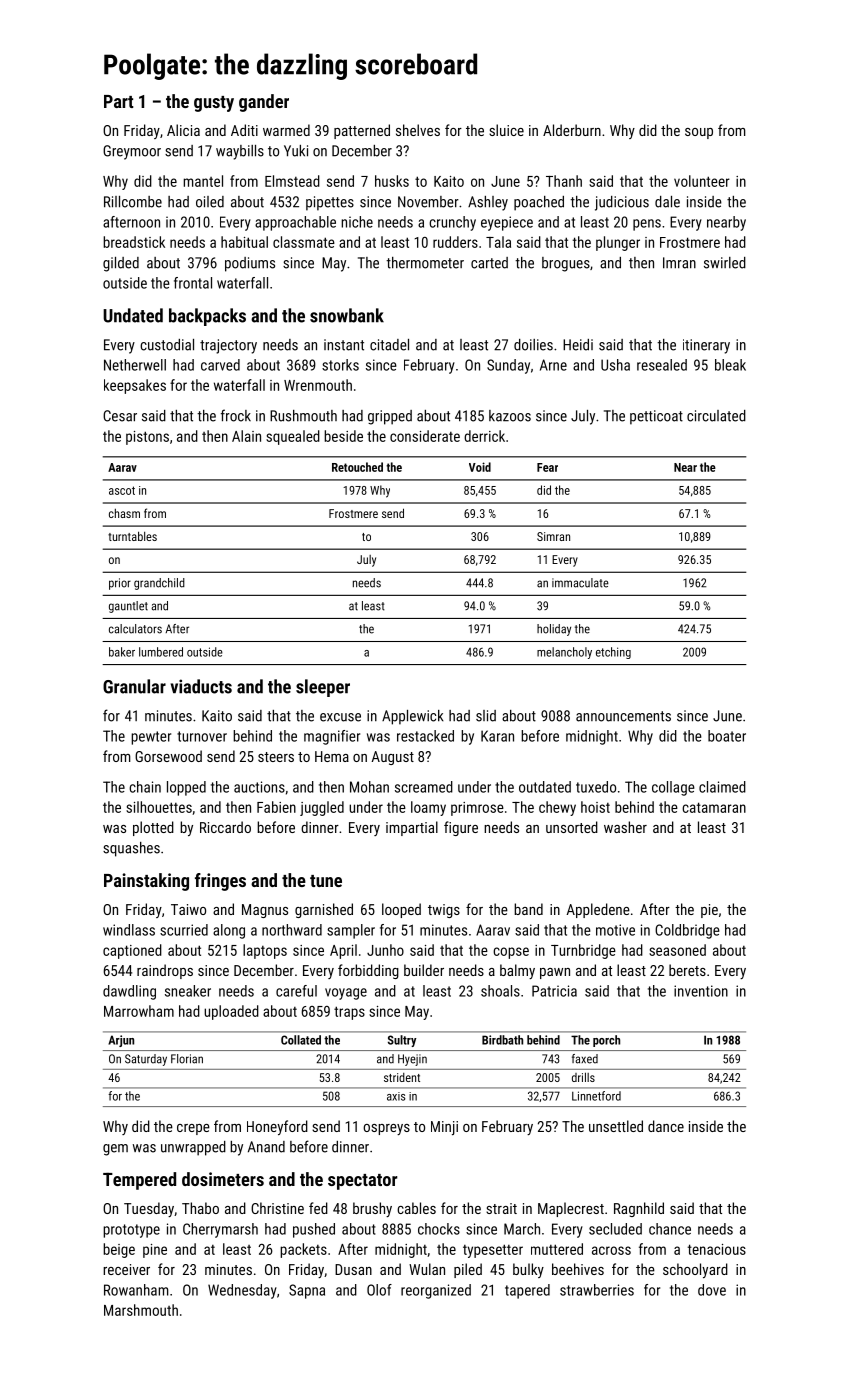  Describe the element at coordinates (725, 263) in the screenshot. I see `swirled` at that location.
